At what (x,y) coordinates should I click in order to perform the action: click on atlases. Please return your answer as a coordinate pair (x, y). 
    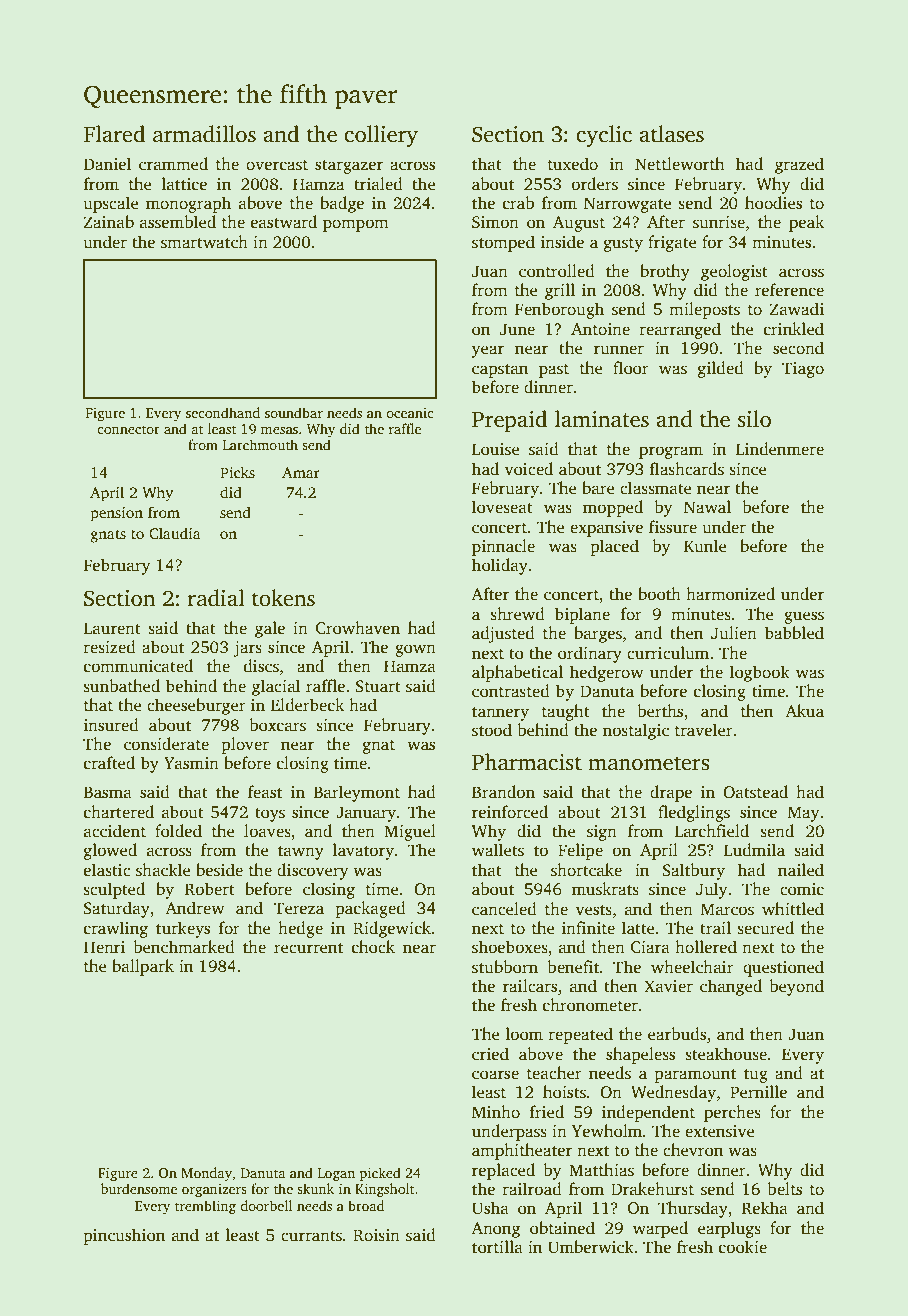
    Looking at the image, I should click on (671, 134).
